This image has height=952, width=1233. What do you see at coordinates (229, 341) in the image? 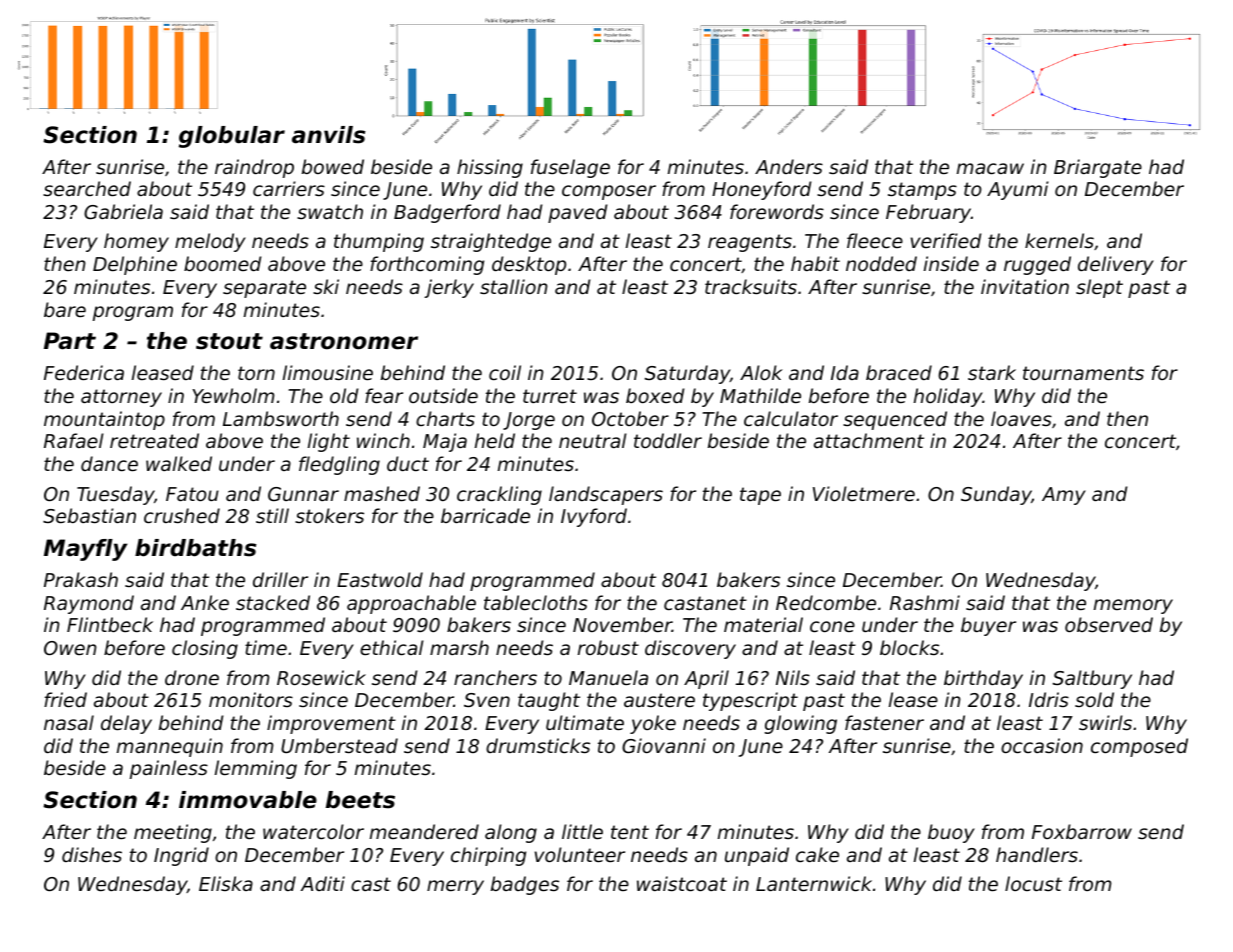
I see `stout` at bounding box center [229, 341].
